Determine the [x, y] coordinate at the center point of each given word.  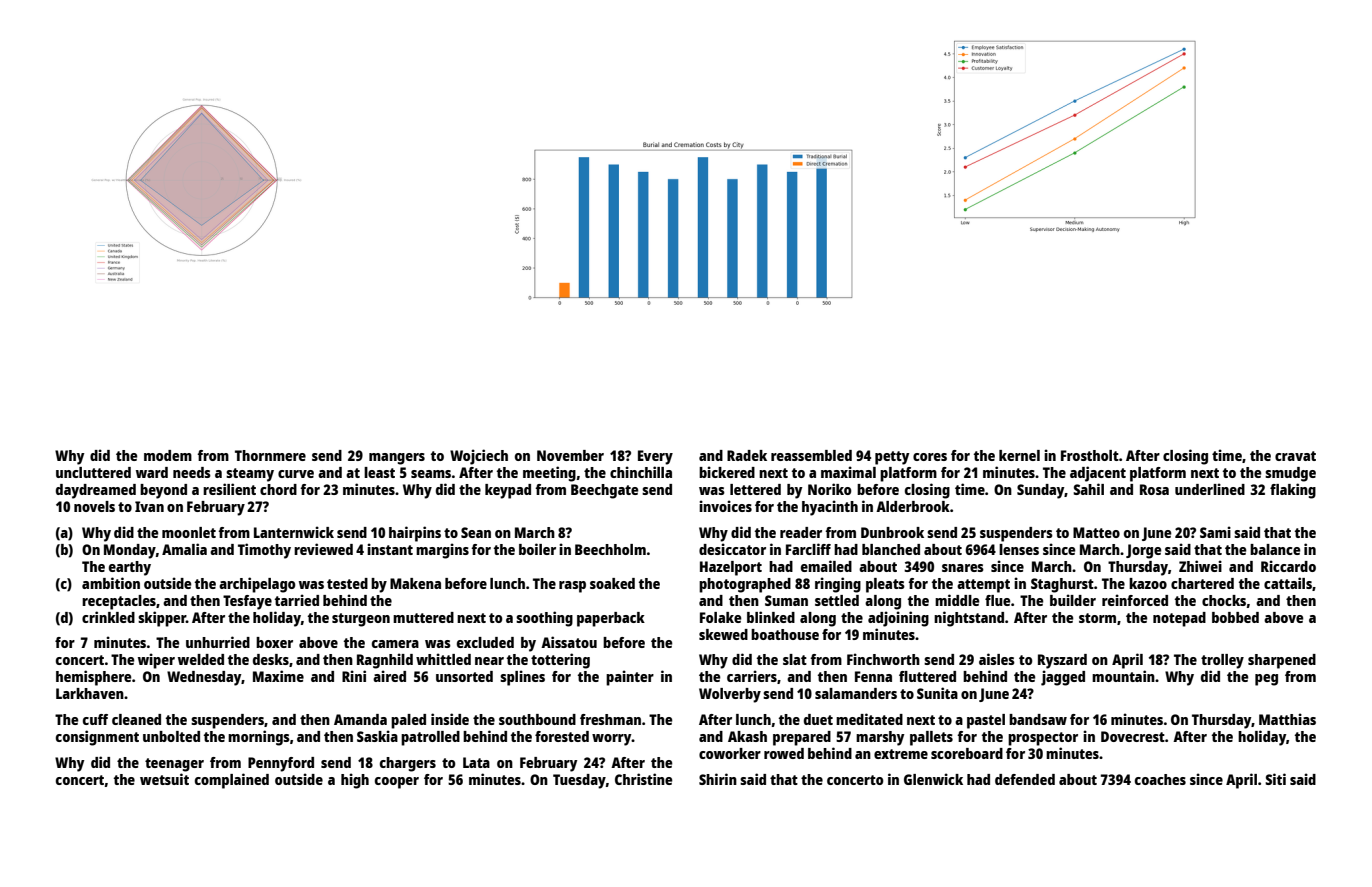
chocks [1224, 600]
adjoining [898, 619]
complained [232, 781]
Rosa [1154, 489]
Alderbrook [913, 506]
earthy [130, 568]
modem [168, 455]
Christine [644, 779]
